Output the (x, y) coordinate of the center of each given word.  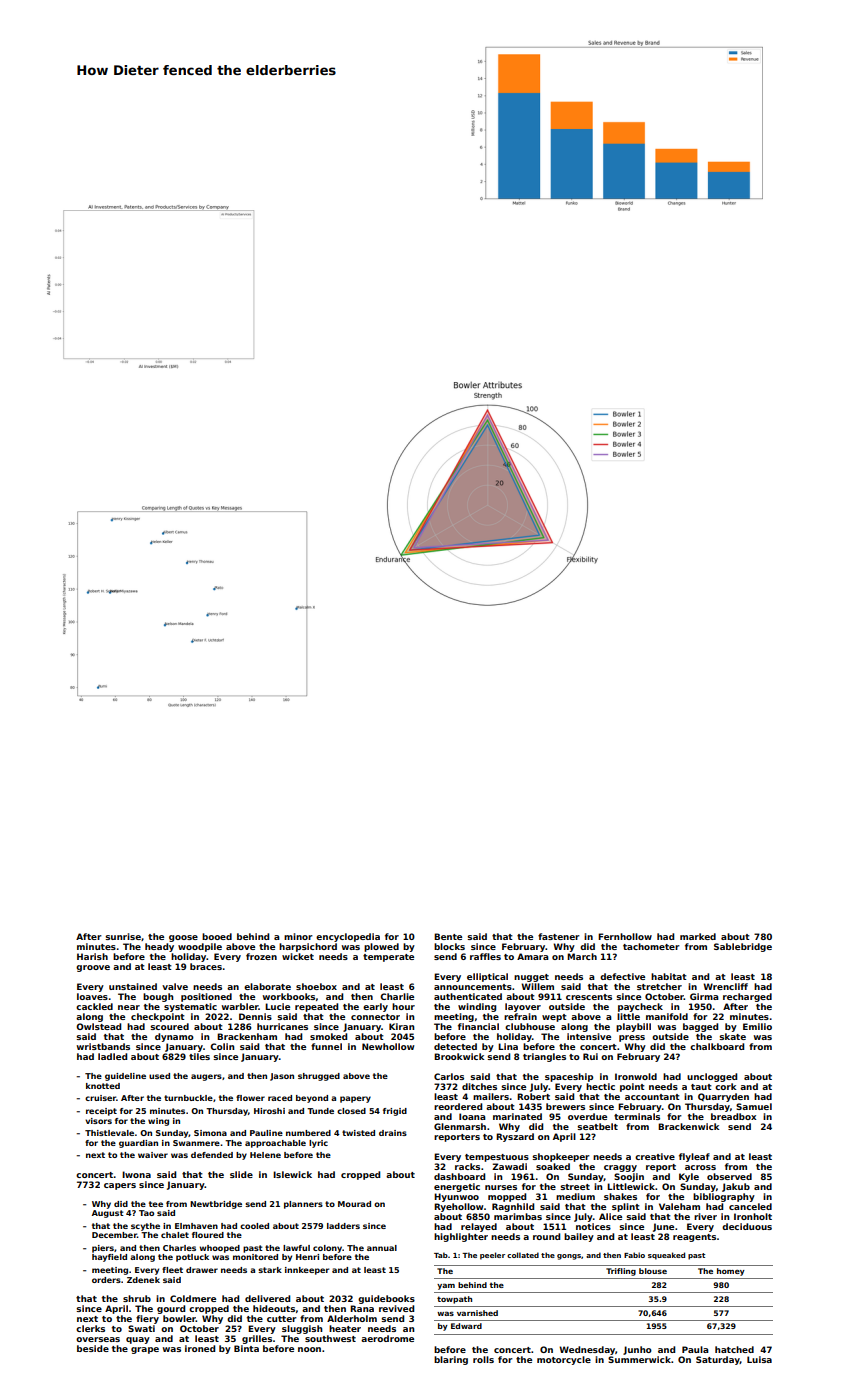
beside (93, 1348)
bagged (700, 1027)
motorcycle (564, 1360)
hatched (734, 1349)
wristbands (103, 1046)
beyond (312, 1099)
